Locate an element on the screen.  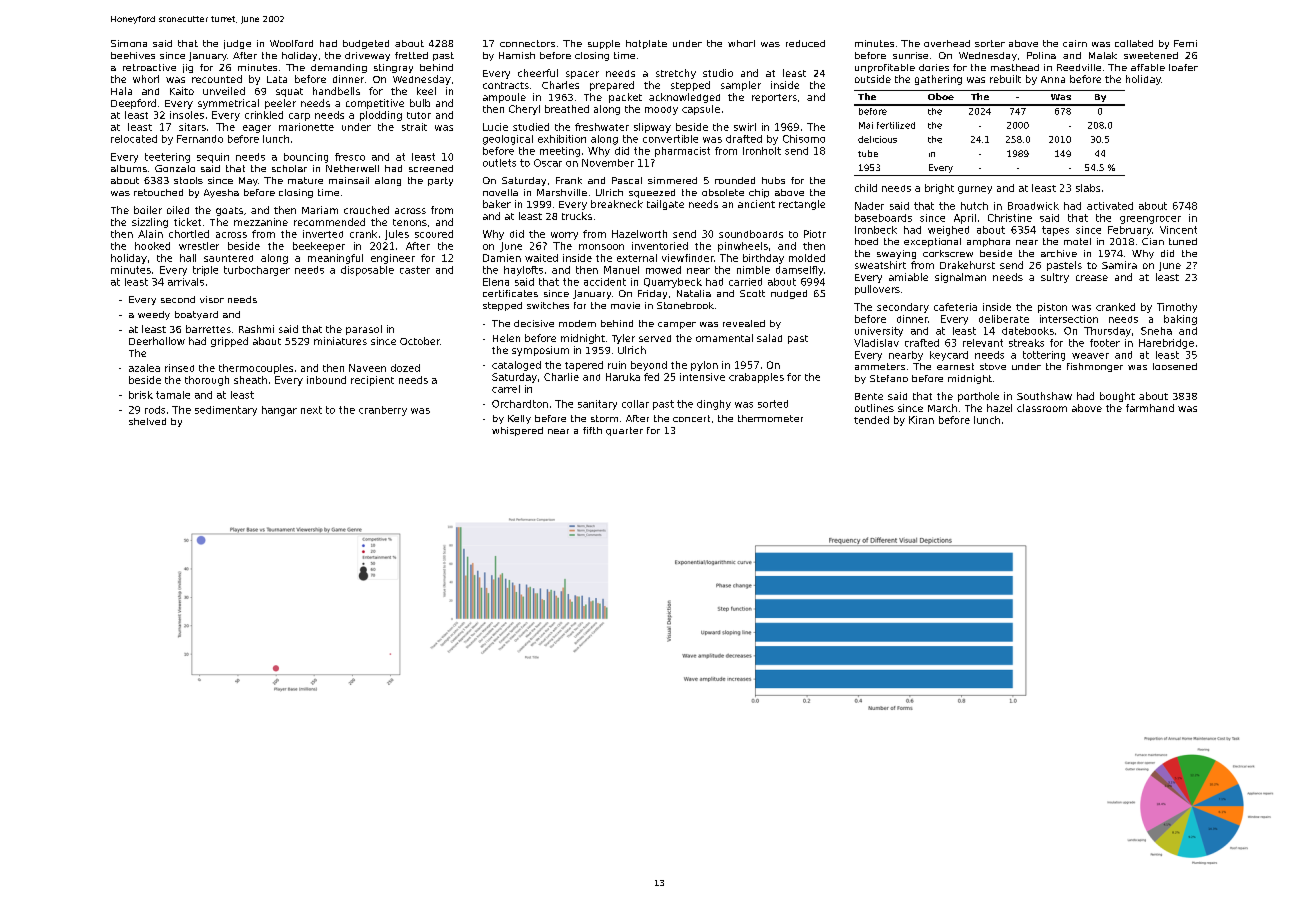
switches is located at coordinates (548, 305).
